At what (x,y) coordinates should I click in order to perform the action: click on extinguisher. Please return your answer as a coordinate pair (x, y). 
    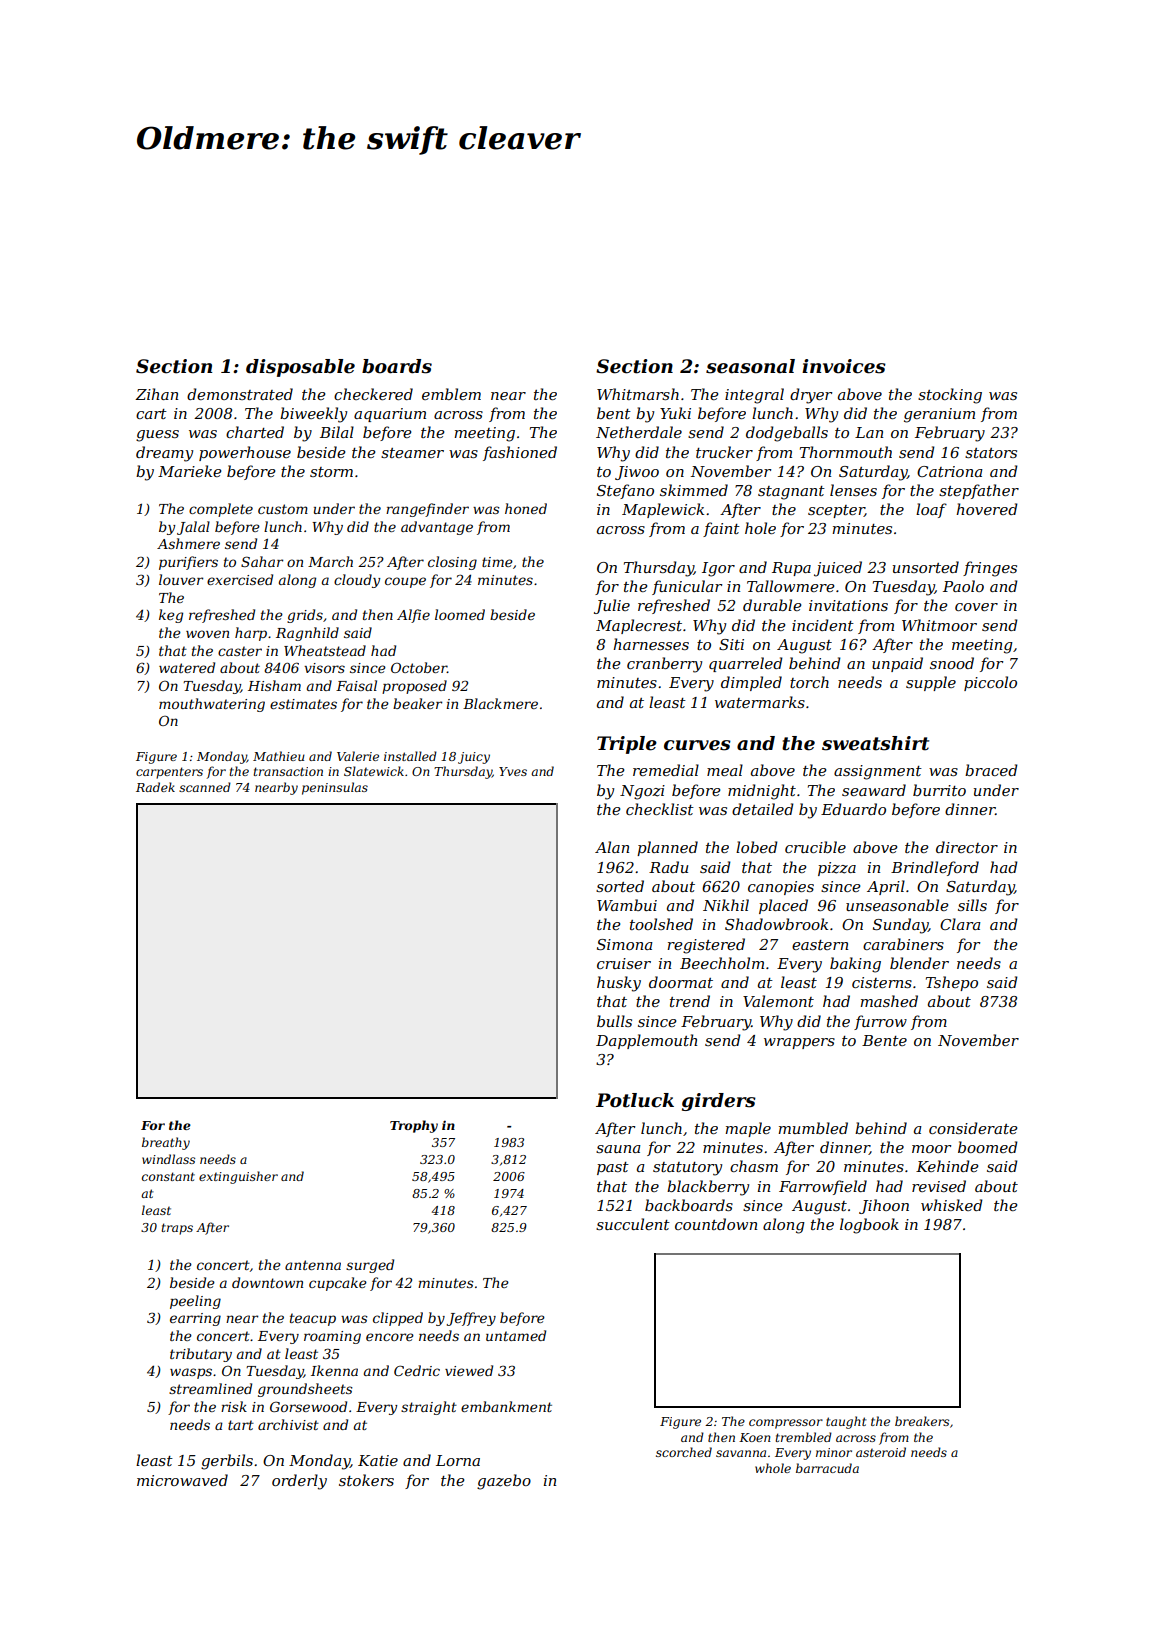
    Looking at the image, I should click on (238, 1177).
